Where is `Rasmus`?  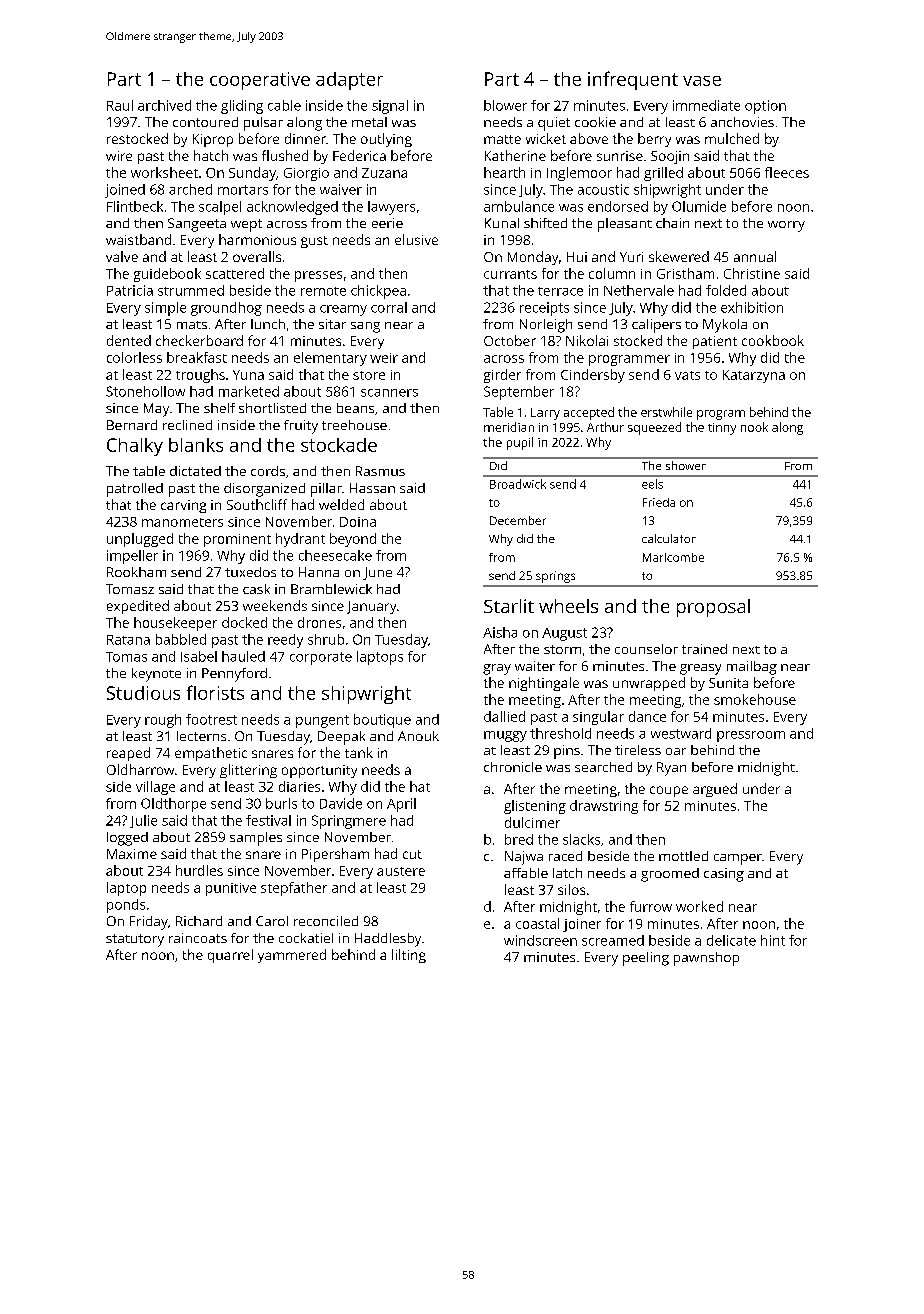 Rasmus is located at coordinates (380, 471).
